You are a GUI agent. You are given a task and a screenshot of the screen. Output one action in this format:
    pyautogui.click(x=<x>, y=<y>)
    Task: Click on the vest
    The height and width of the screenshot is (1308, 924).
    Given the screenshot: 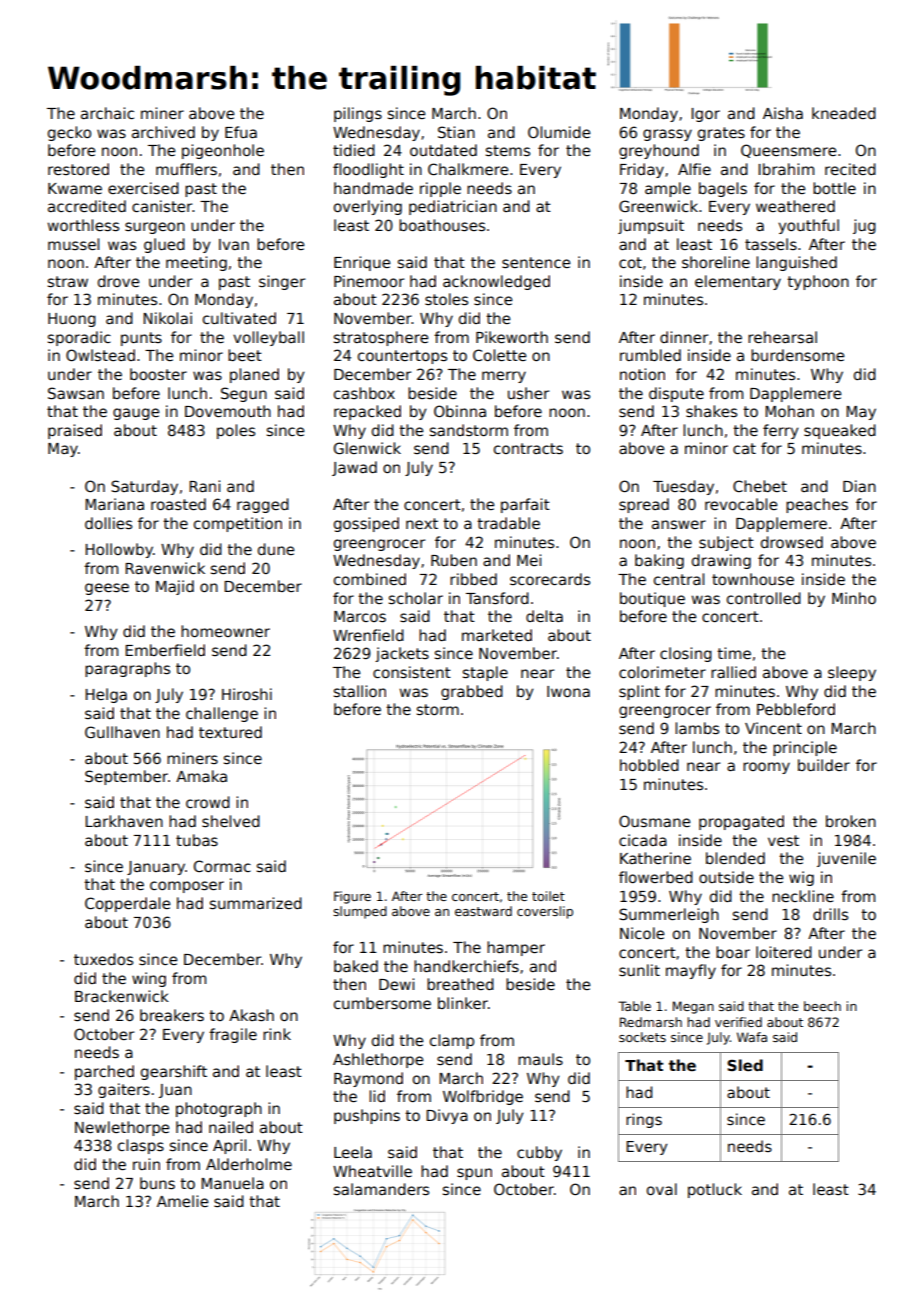 What is the action you would take?
    pyautogui.click(x=783, y=840)
